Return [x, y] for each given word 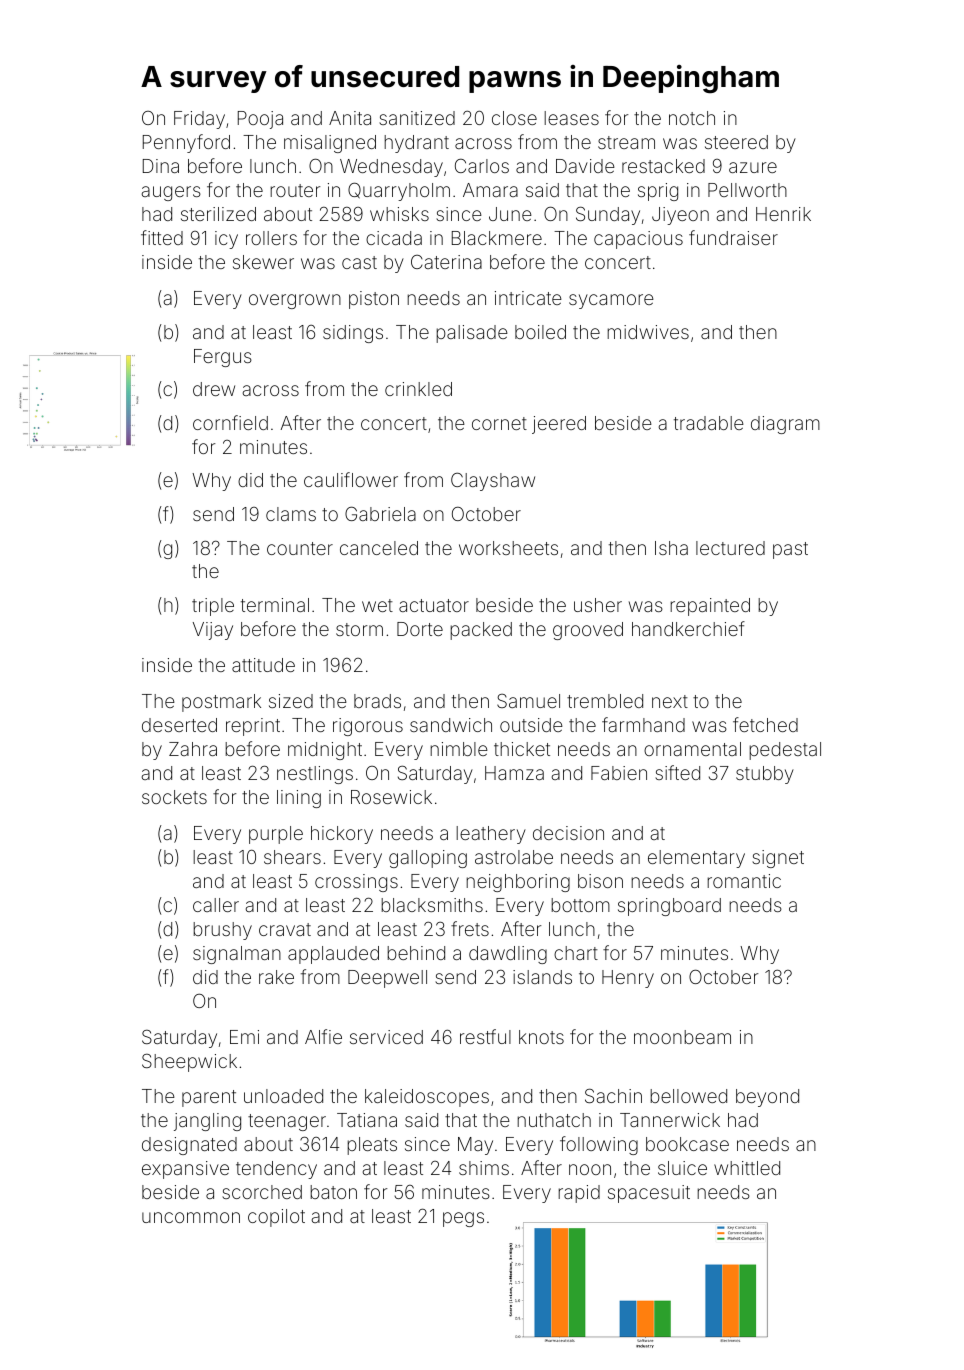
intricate [528, 298]
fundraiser [733, 237]
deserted [179, 725]
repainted [710, 607]
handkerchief [688, 628]
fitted [162, 237]
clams [291, 514]
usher [598, 605]
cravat [285, 929]
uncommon [191, 1217]
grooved [588, 631]
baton [333, 1192]
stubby [765, 775]
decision [568, 833]
